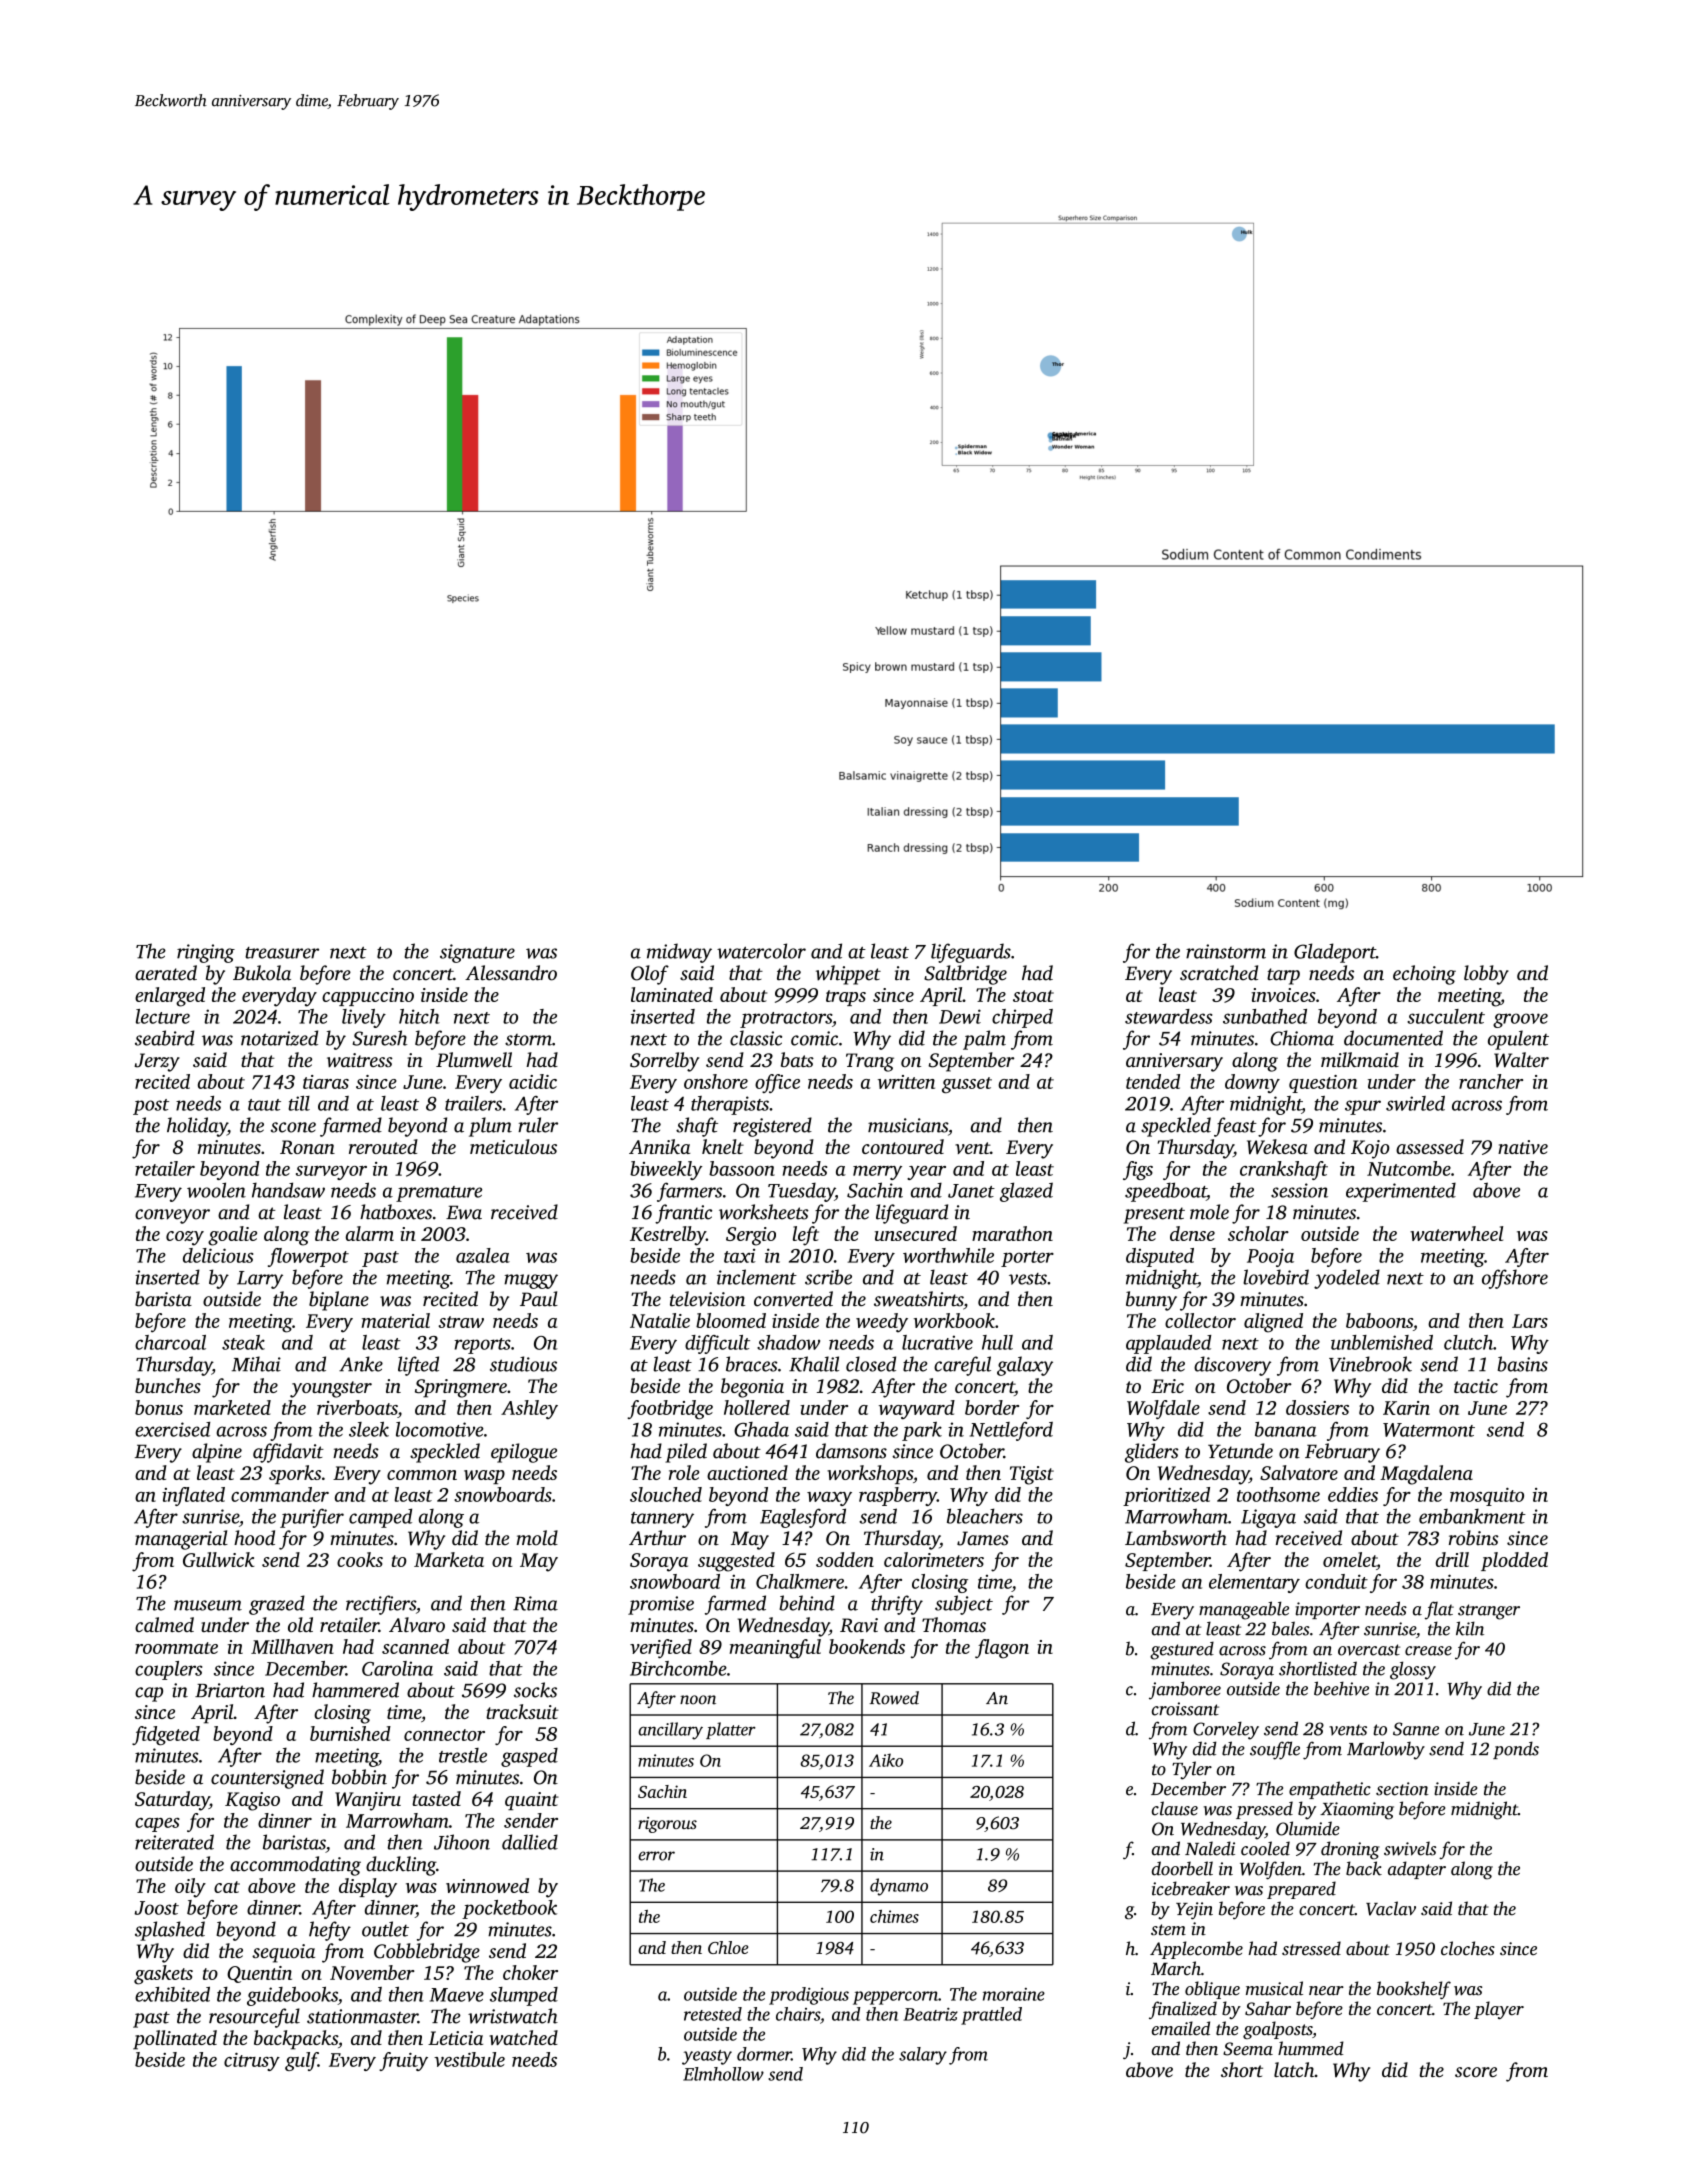 Image resolution: width=1683 pixels, height=2178 pixels. Describe the element at coordinates (707, 2057) in the image. I see `yeasty` at that location.
